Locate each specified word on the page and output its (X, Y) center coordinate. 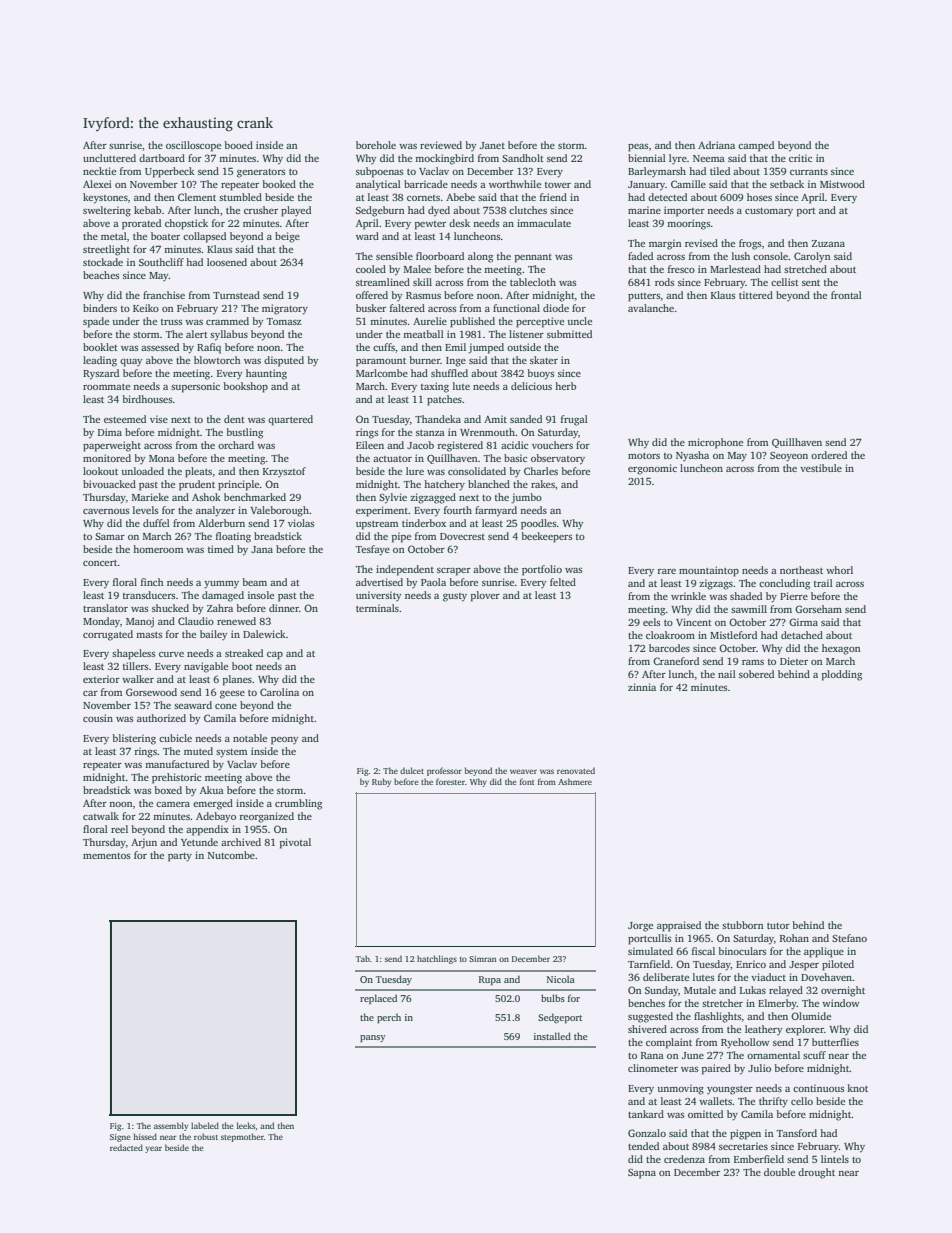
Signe (120, 1138)
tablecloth (533, 282)
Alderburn (221, 523)
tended (643, 1146)
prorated (141, 224)
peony (284, 741)
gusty (455, 597)
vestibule (821, 468)
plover (485, 596)
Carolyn (812, 257)
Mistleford (733, 635)
